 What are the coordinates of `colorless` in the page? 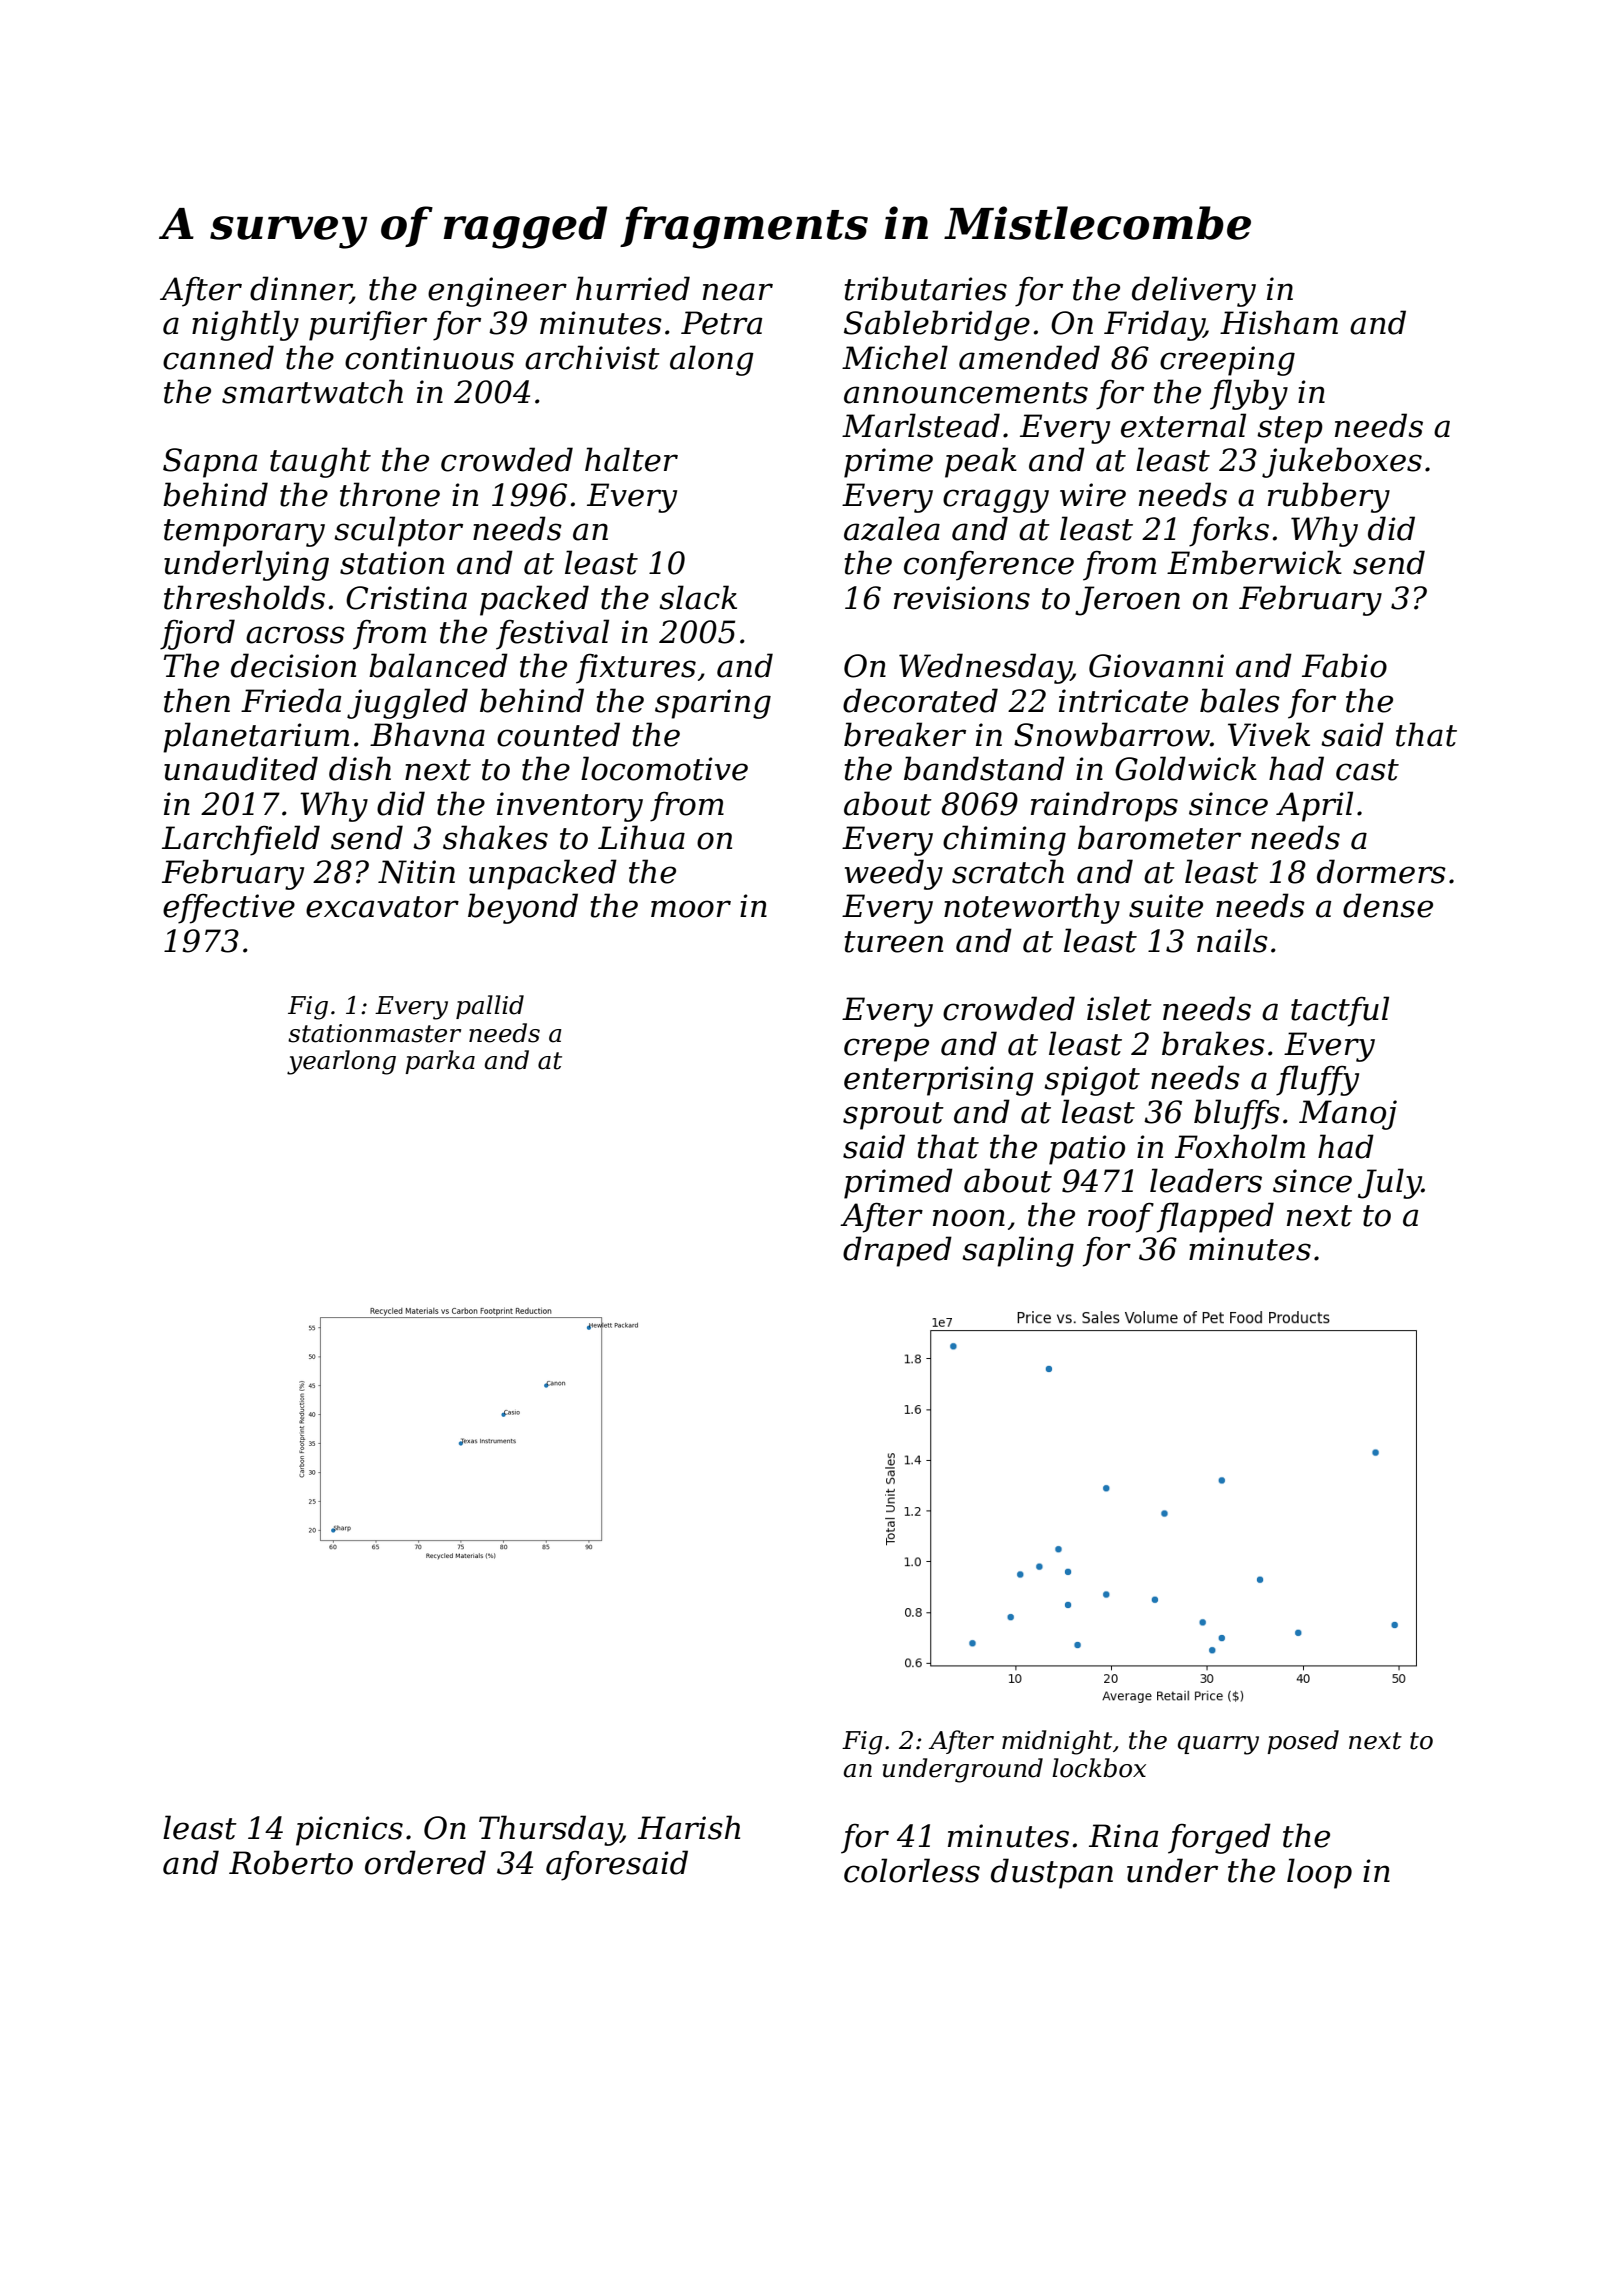 It's located at (912, 1870).
